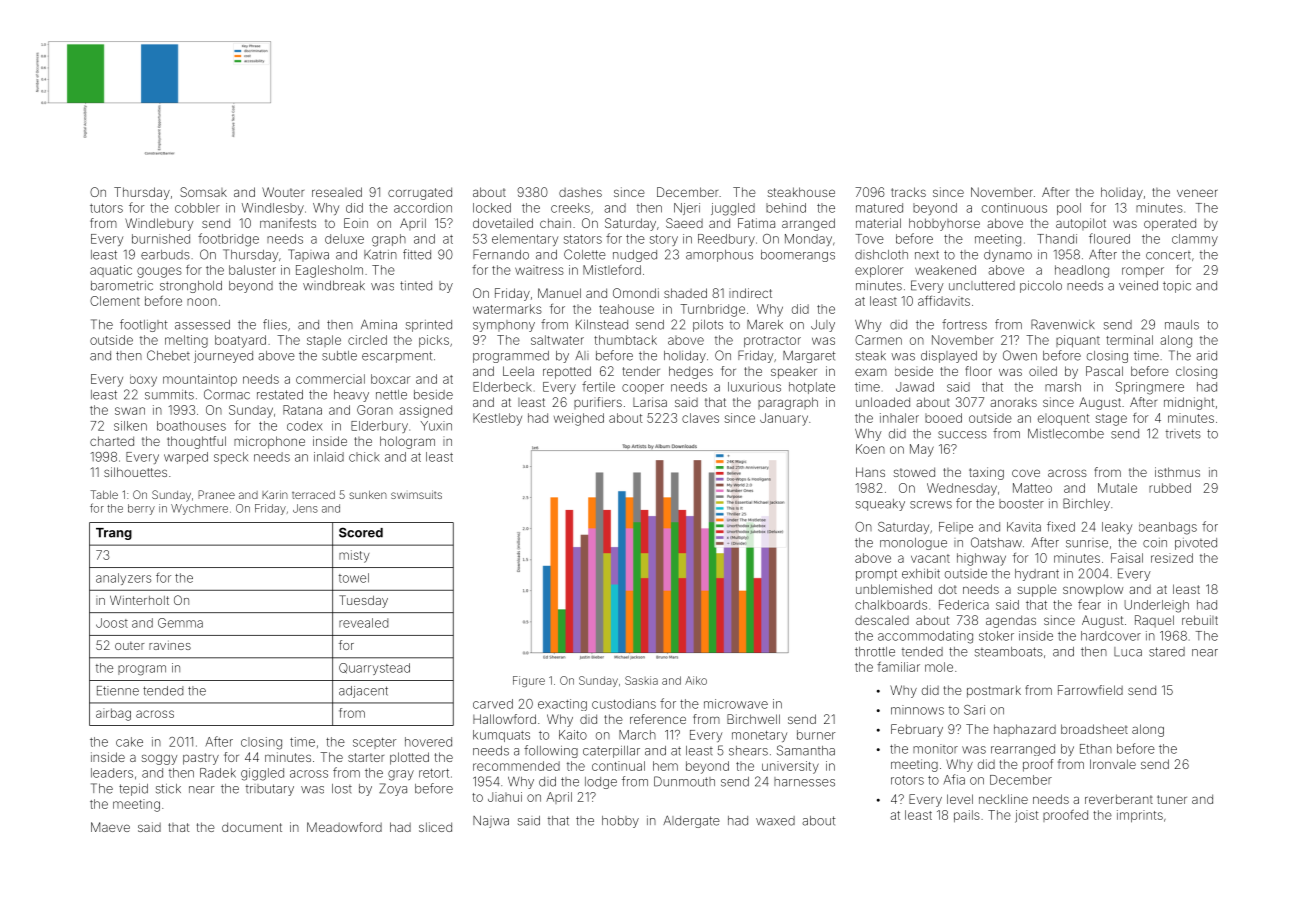 The width and height of the image is (1308, 924). What do you see at coordinates (1143, 272) in the image?
I see `romper` at bounding box center [1143, 272].
